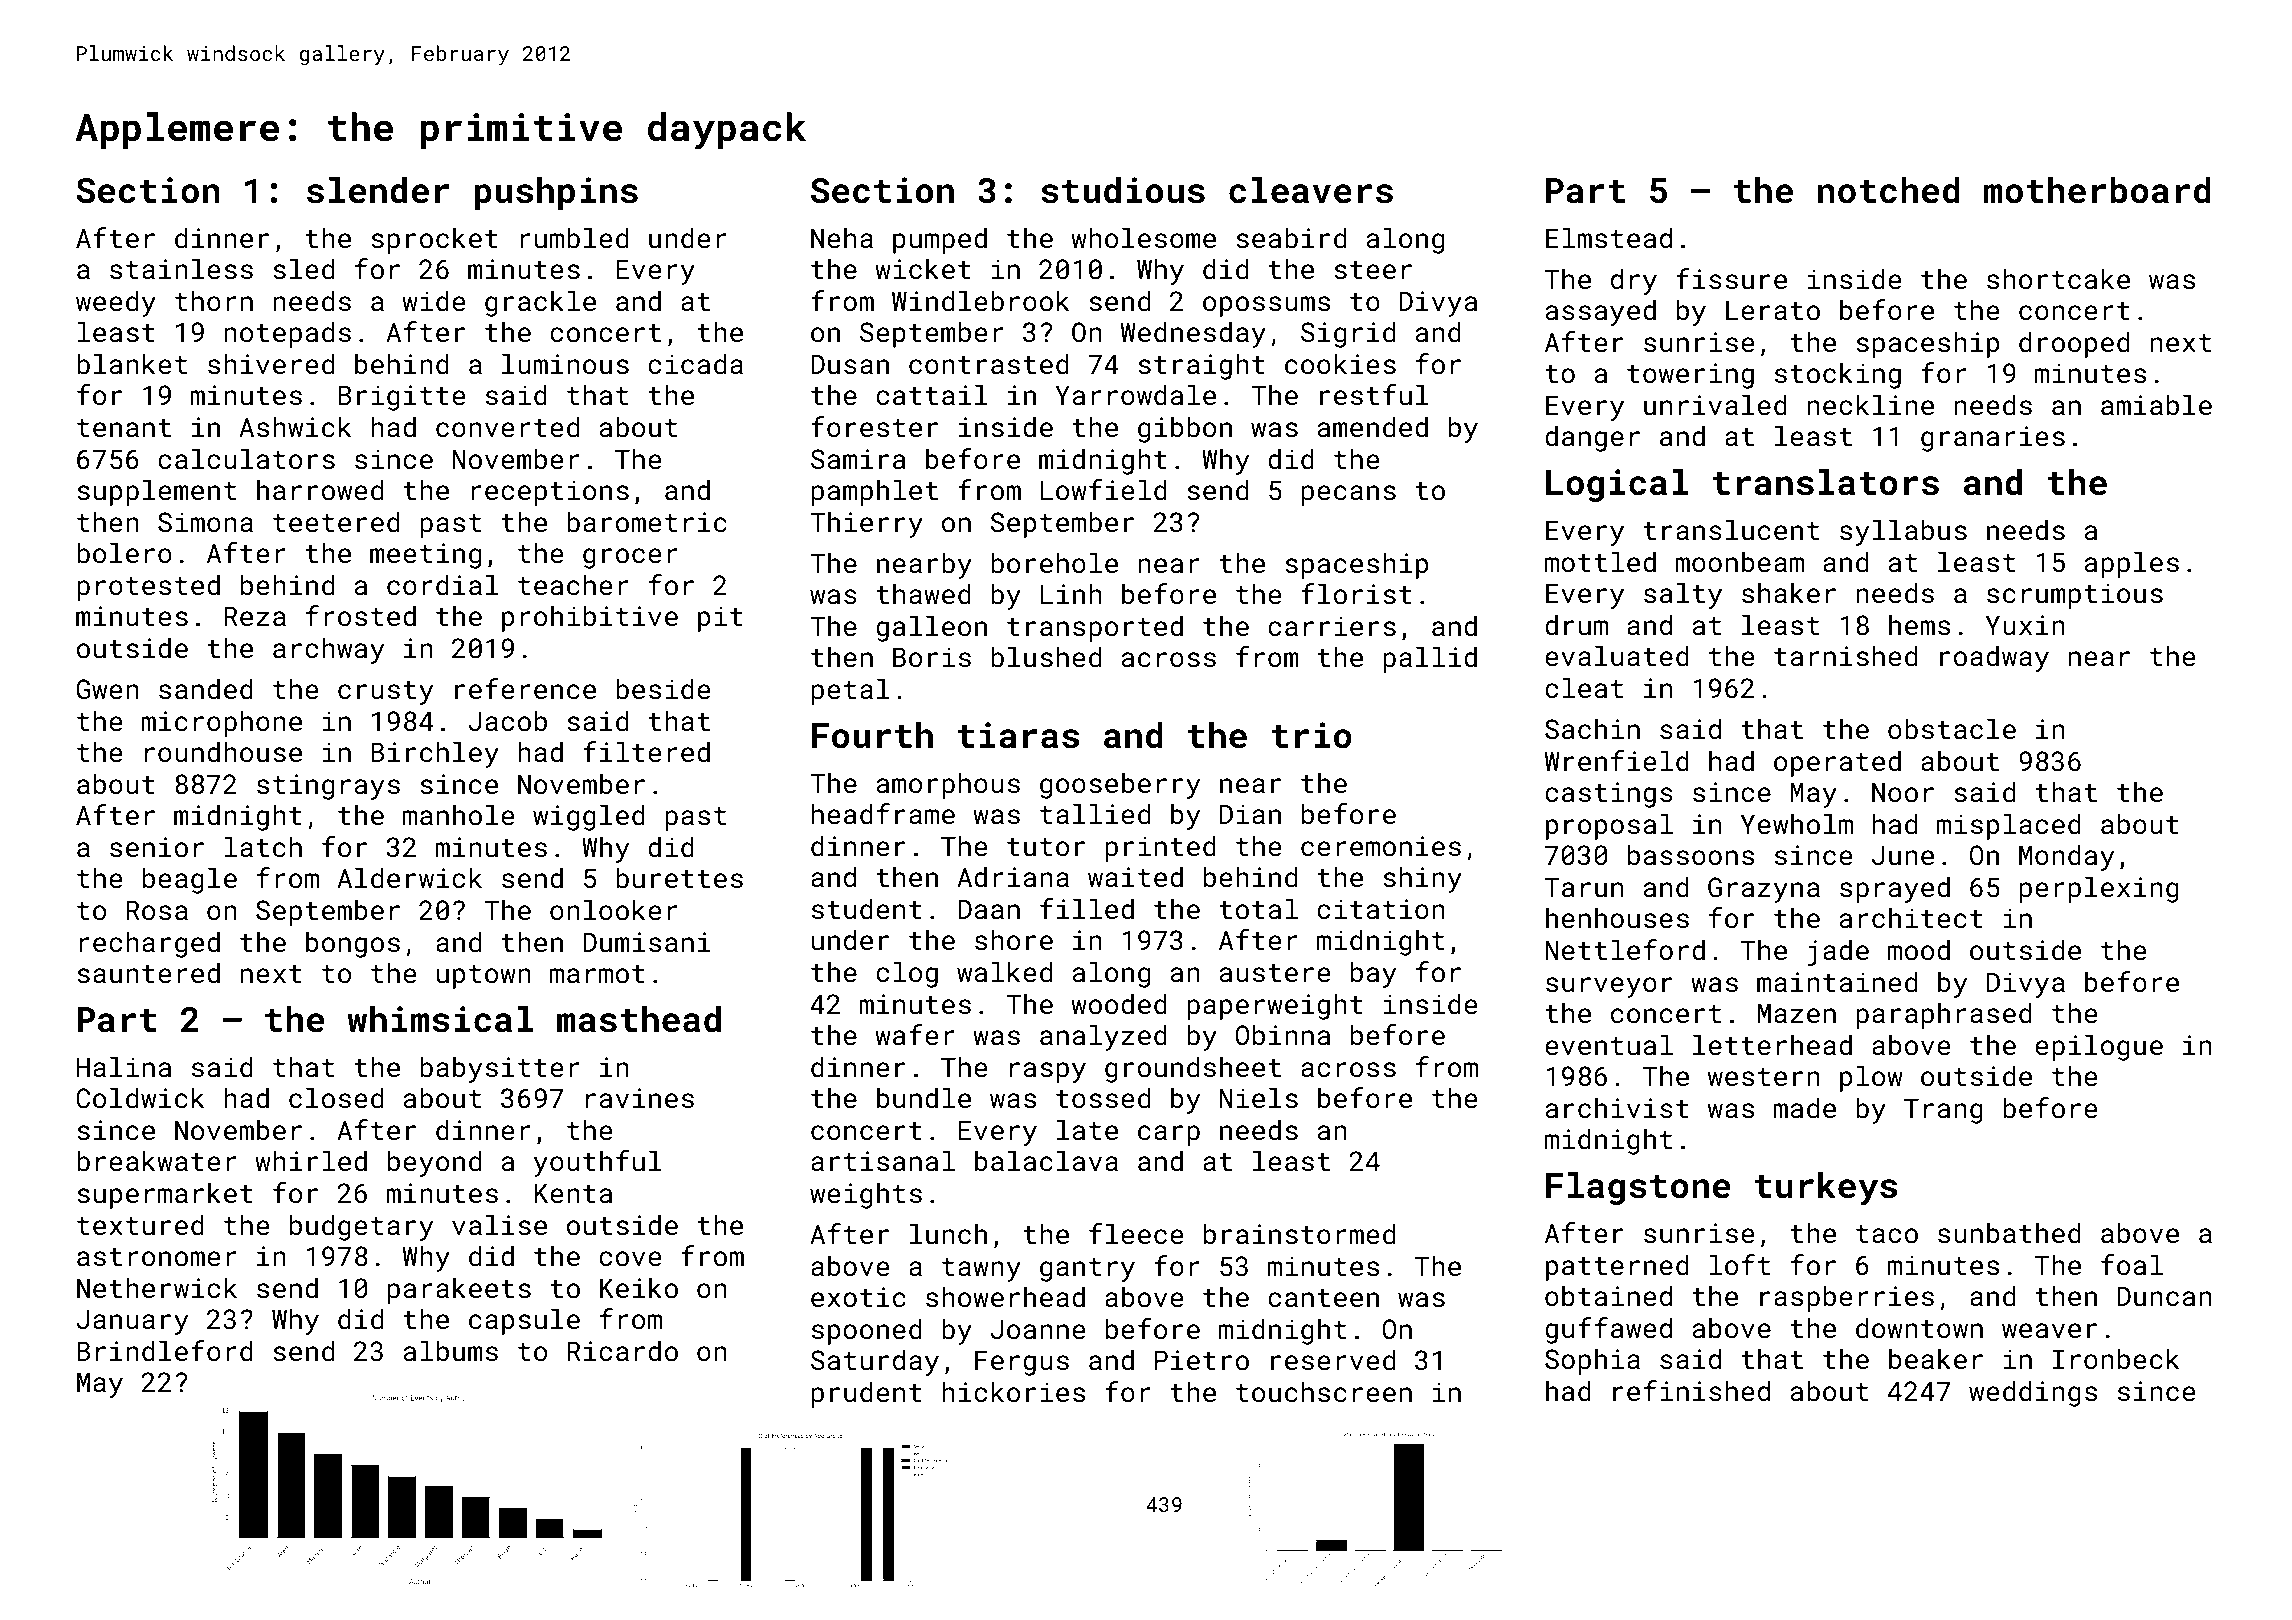  I want to click on Brindleford, so click(165, 1350).
